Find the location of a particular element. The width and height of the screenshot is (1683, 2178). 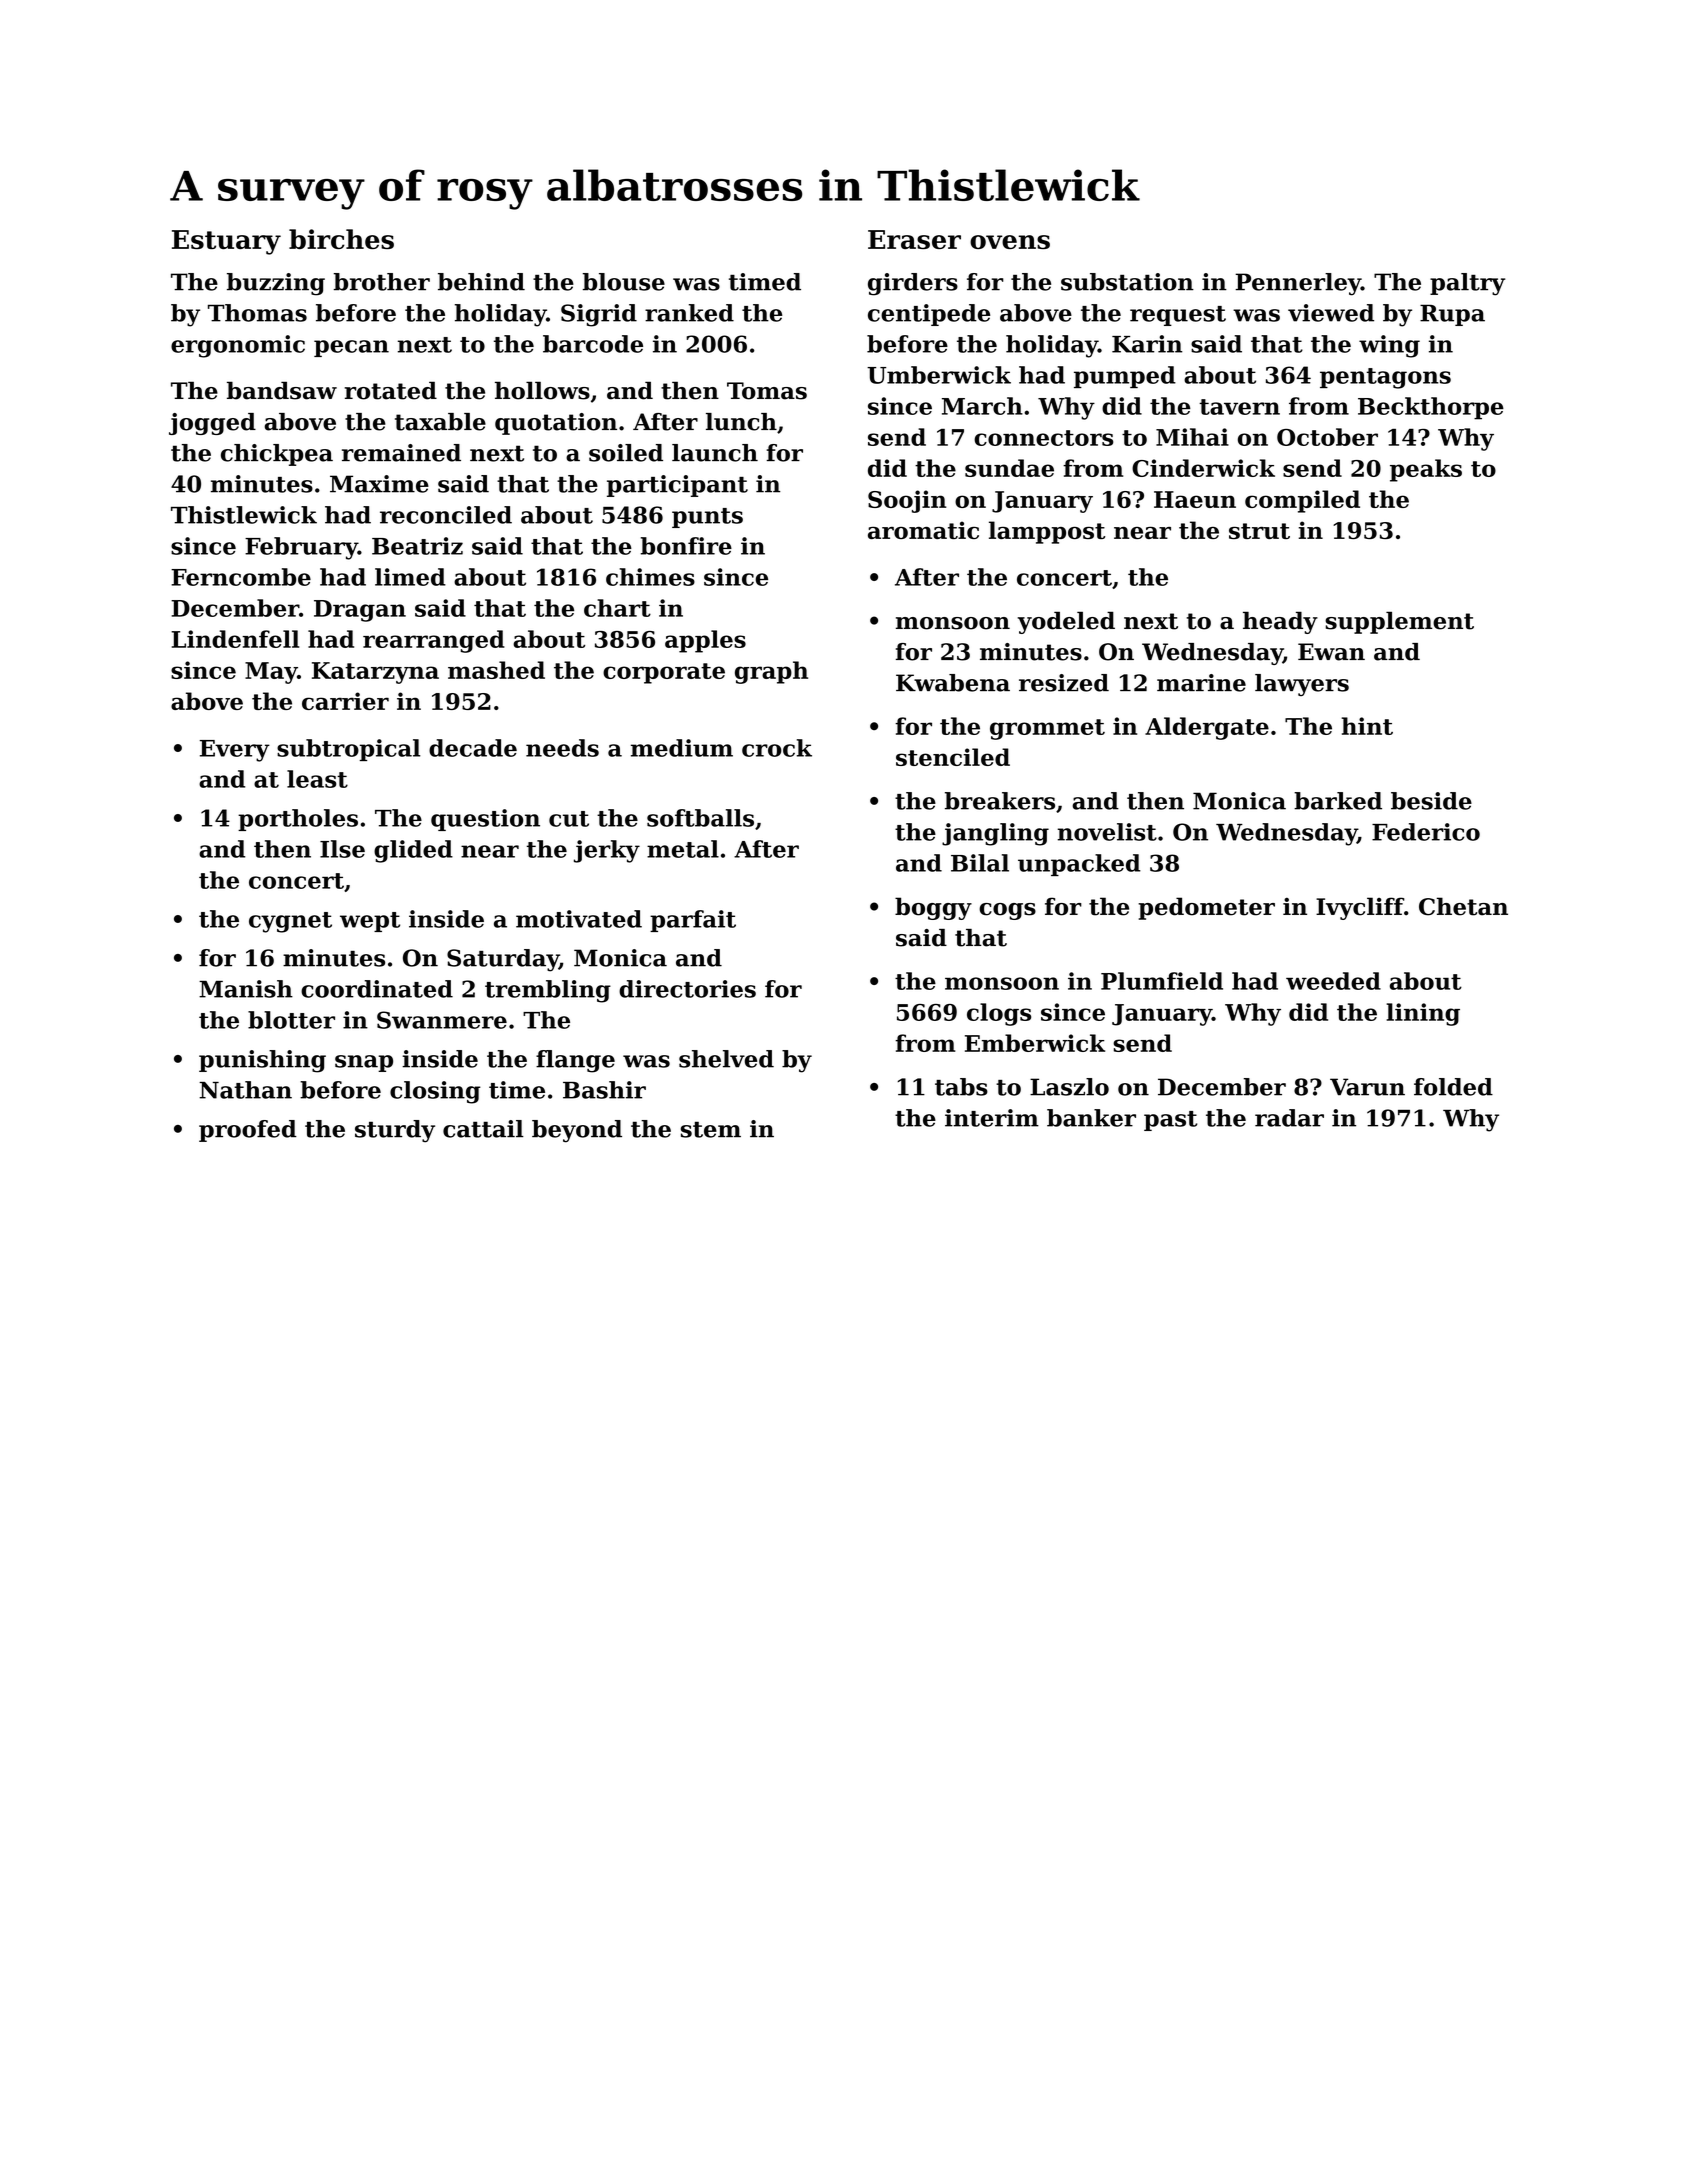

Ferncombe is located at coordinates (241, 577).
